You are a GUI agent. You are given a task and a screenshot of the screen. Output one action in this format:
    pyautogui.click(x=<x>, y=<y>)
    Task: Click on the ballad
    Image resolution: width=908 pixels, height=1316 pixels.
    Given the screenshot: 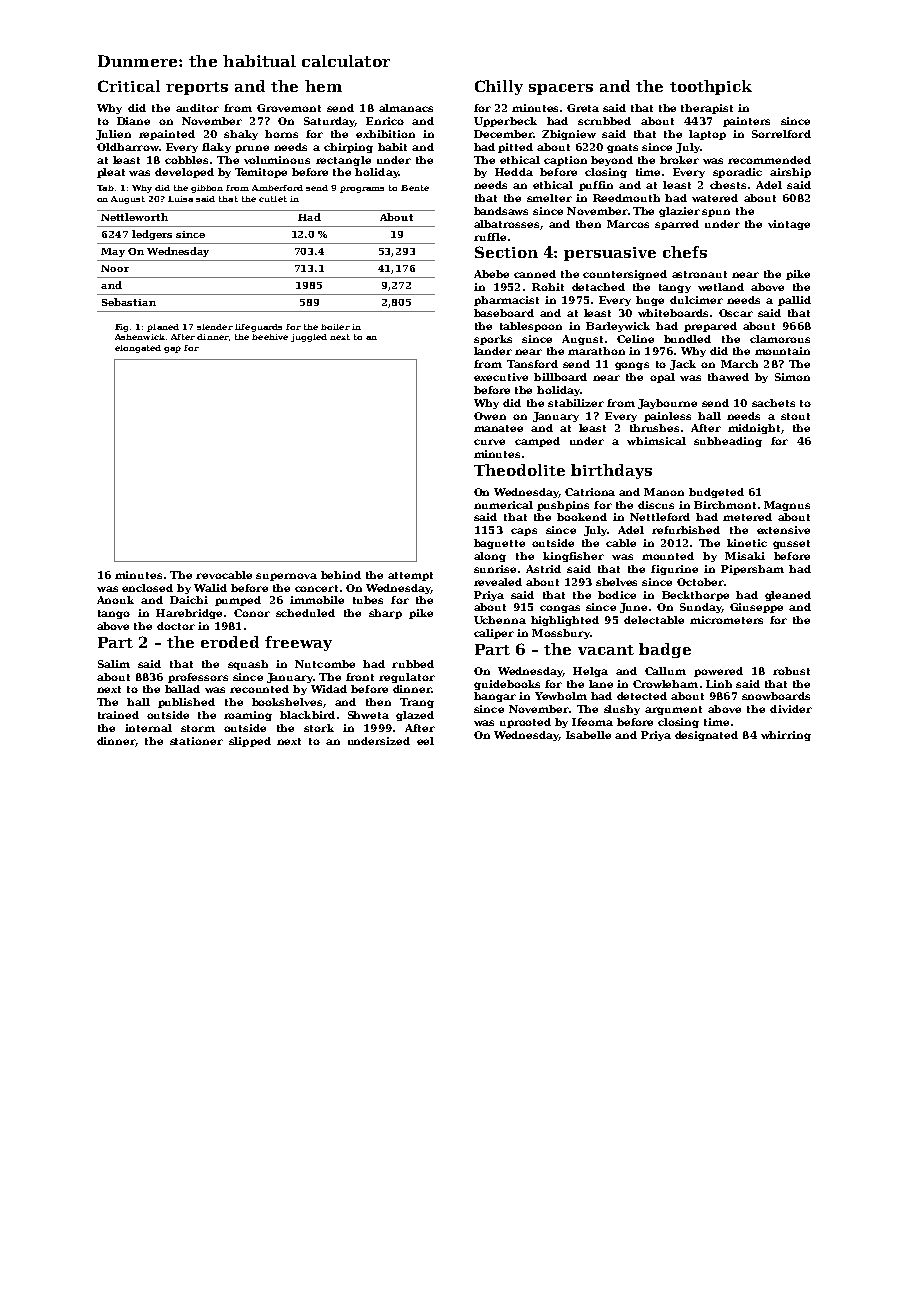 What is the action you would take?
    pyautogui.click(x=182, y=689)
